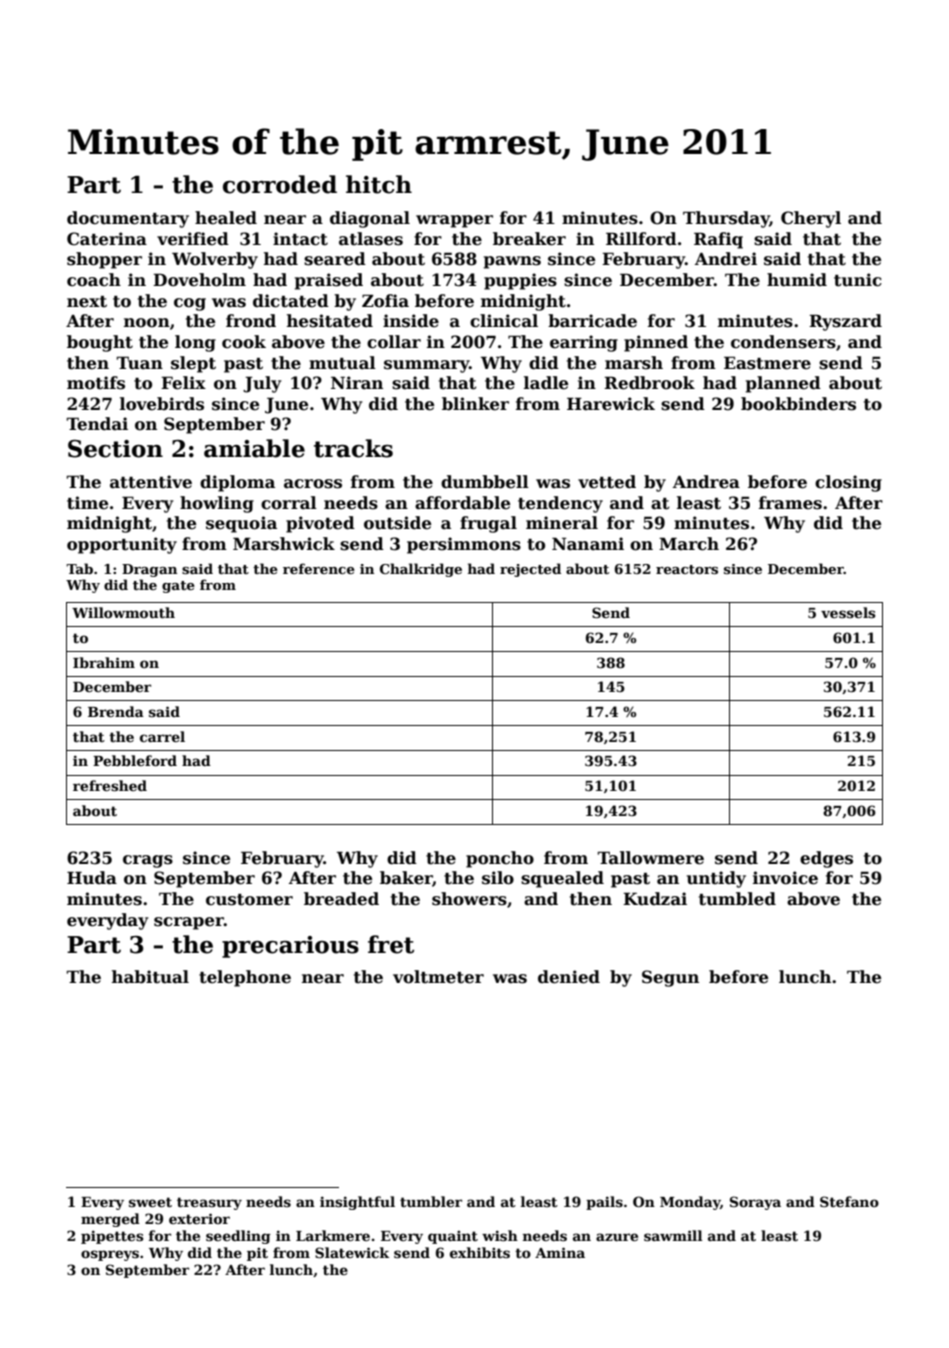 Image resolution: width=949 pixels, height=1348 pixels. What do you see at coordinates (397, 523) in the screenshot?
I see `outside` at bounding box center [397, 523].
